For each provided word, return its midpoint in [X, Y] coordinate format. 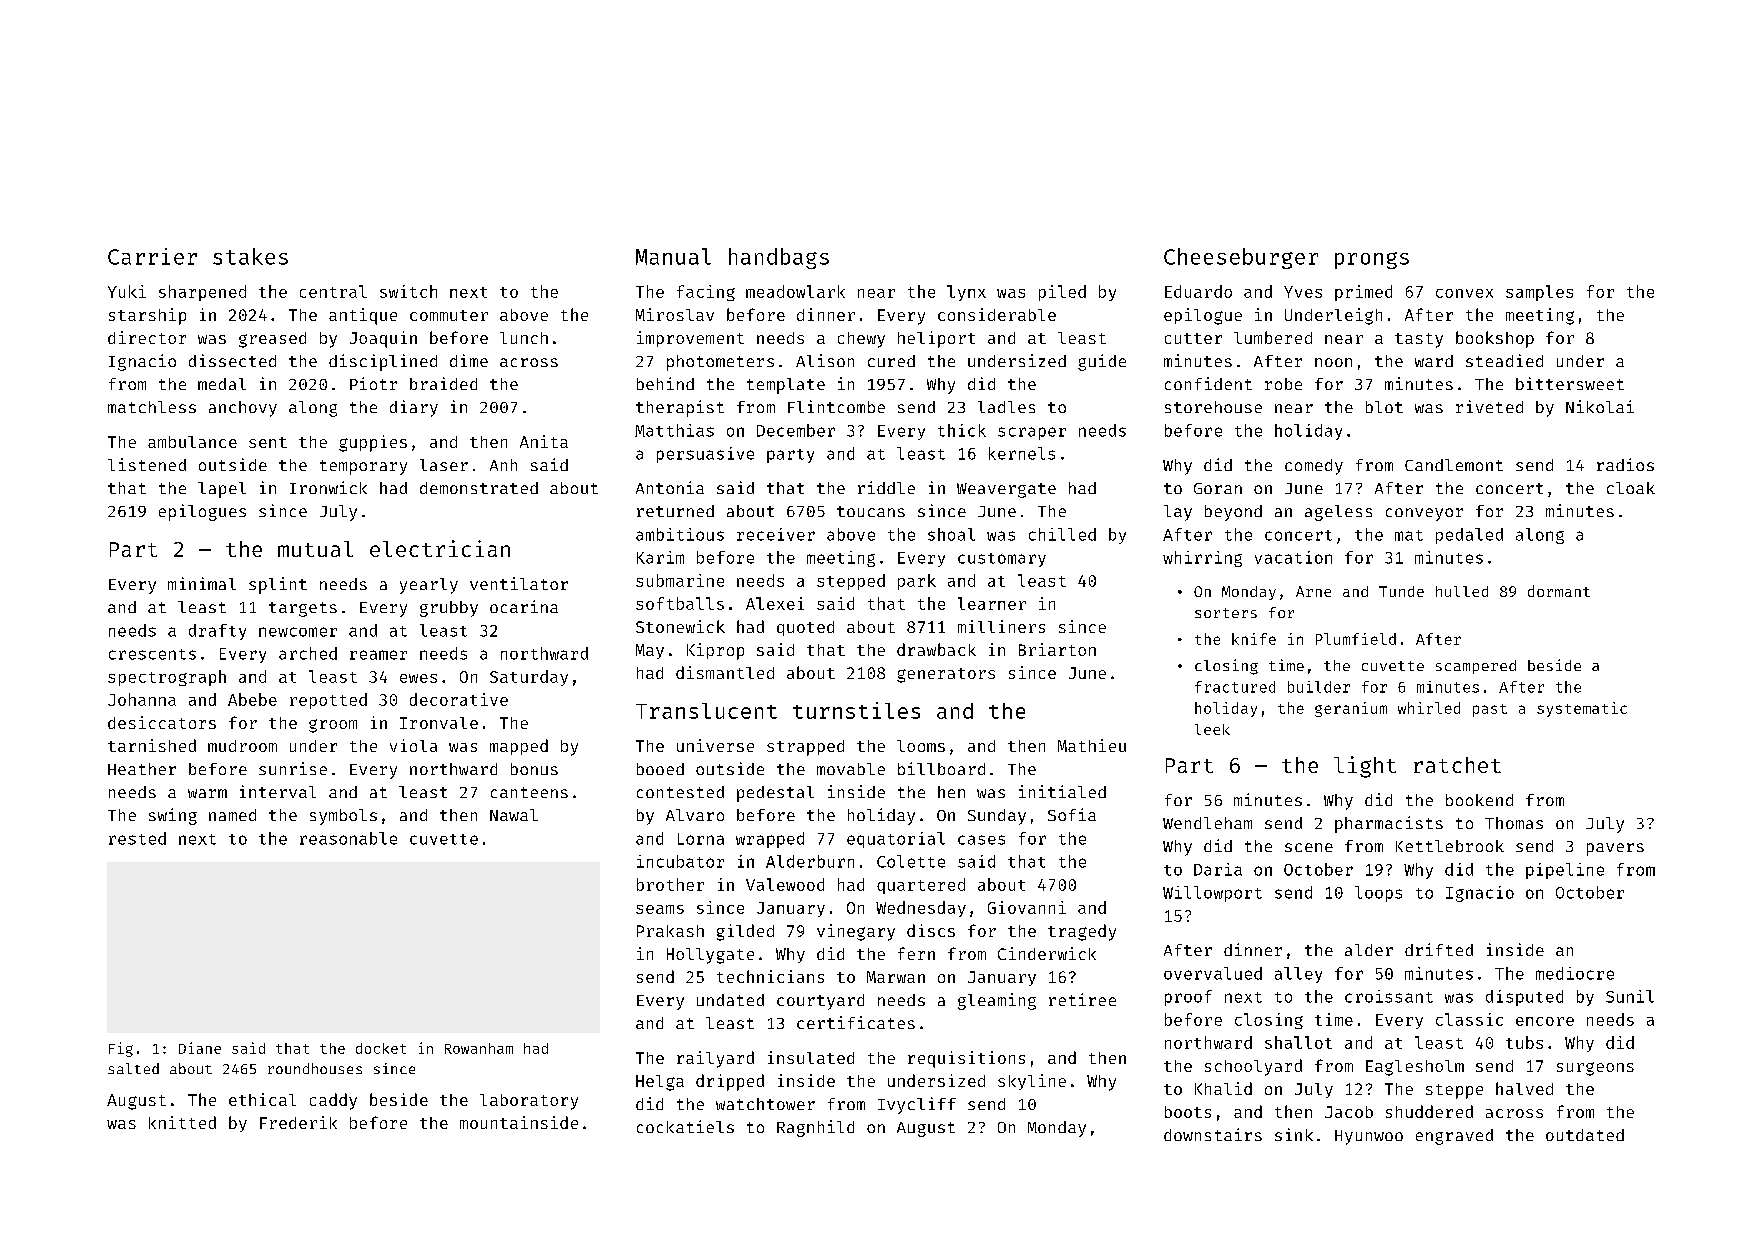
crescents [152, 654]
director [147, 337]
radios [1625, 464]
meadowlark [795, 291]
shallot [1298, 1042]
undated [730, 1000]
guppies [373, 443]
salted [133, 1068]
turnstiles [856, 710]
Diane [200, 1048]
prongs [1372, 260]
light [1365, 767]
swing [173, 816]
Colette [911, 861]
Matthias [674, 430]
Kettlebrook [1450, 846]
